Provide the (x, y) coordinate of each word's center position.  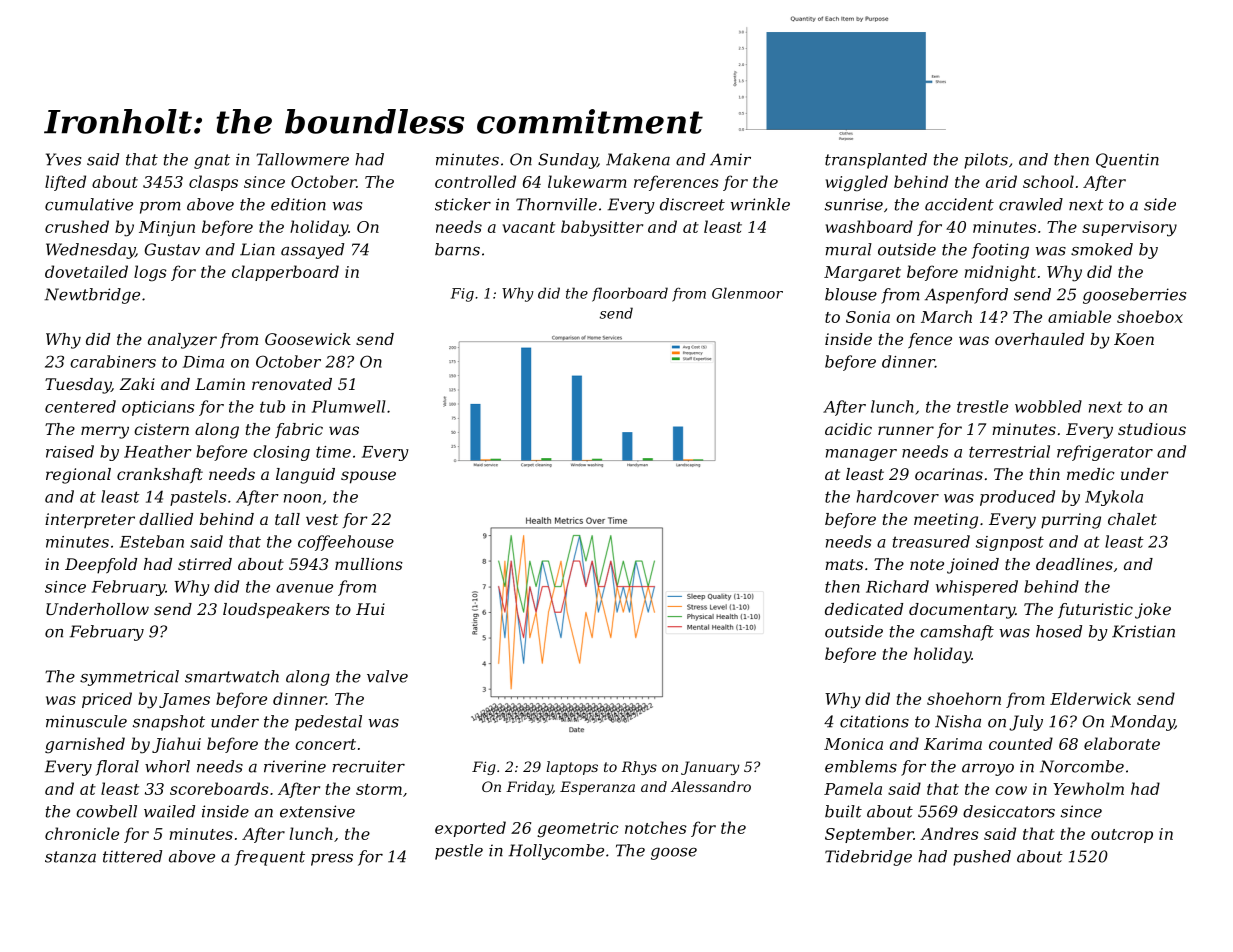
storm (379, 789)
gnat (212, 161)
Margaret (862, 274)
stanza (70, 857)
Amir (730, 159)
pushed (982, 858)
